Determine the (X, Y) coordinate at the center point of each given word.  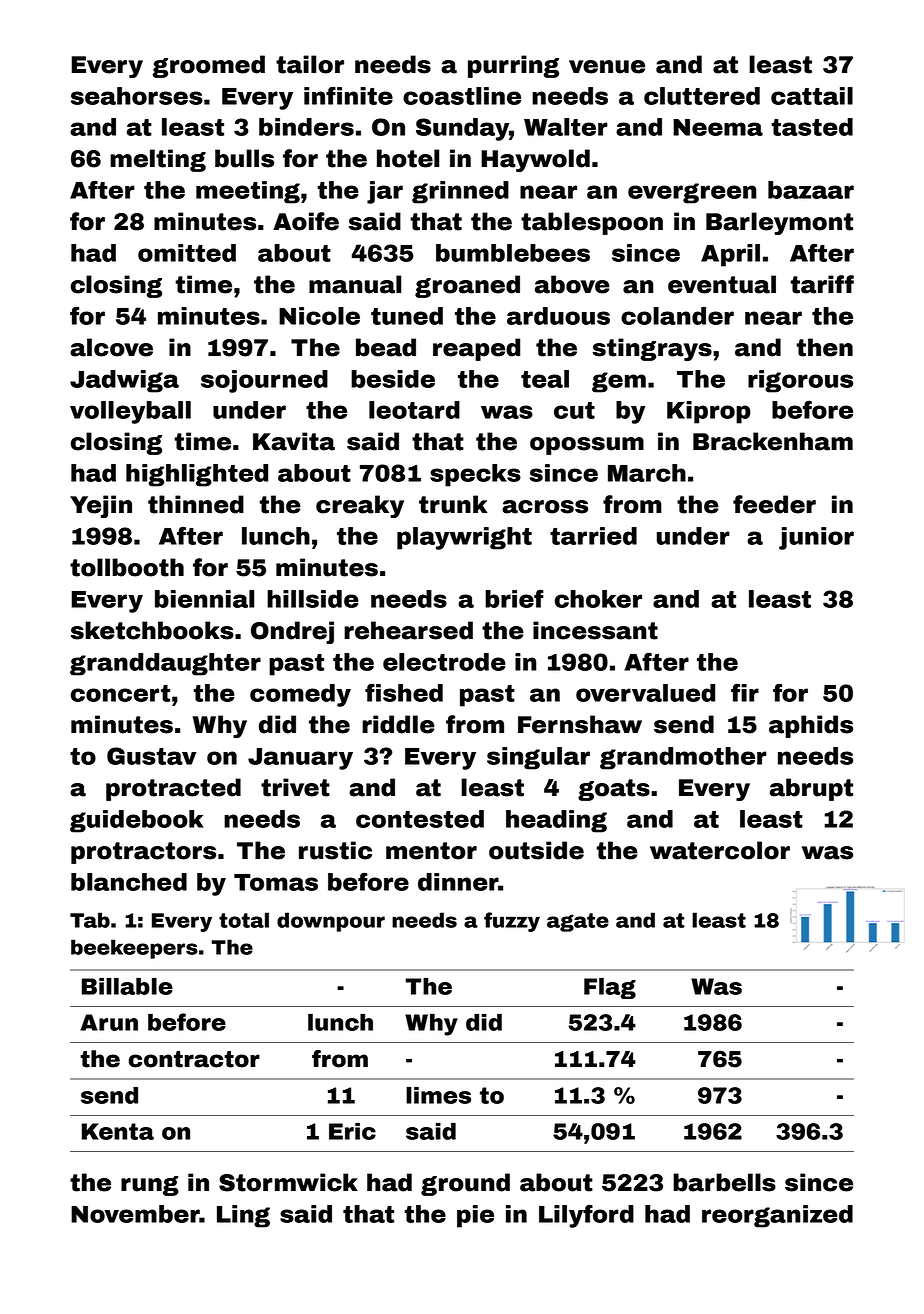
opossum (587, 446)
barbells (724, 1182)
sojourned (264, 381)
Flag (610, 988)
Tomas (276, 882)
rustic (335, 850)
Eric (352, 1131)
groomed (209, 66)
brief (514, 598)
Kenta (118, 1131)
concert (120, 693)
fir (745, 692)
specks (475, 475)
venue (607, 67)
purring (513, 66)
